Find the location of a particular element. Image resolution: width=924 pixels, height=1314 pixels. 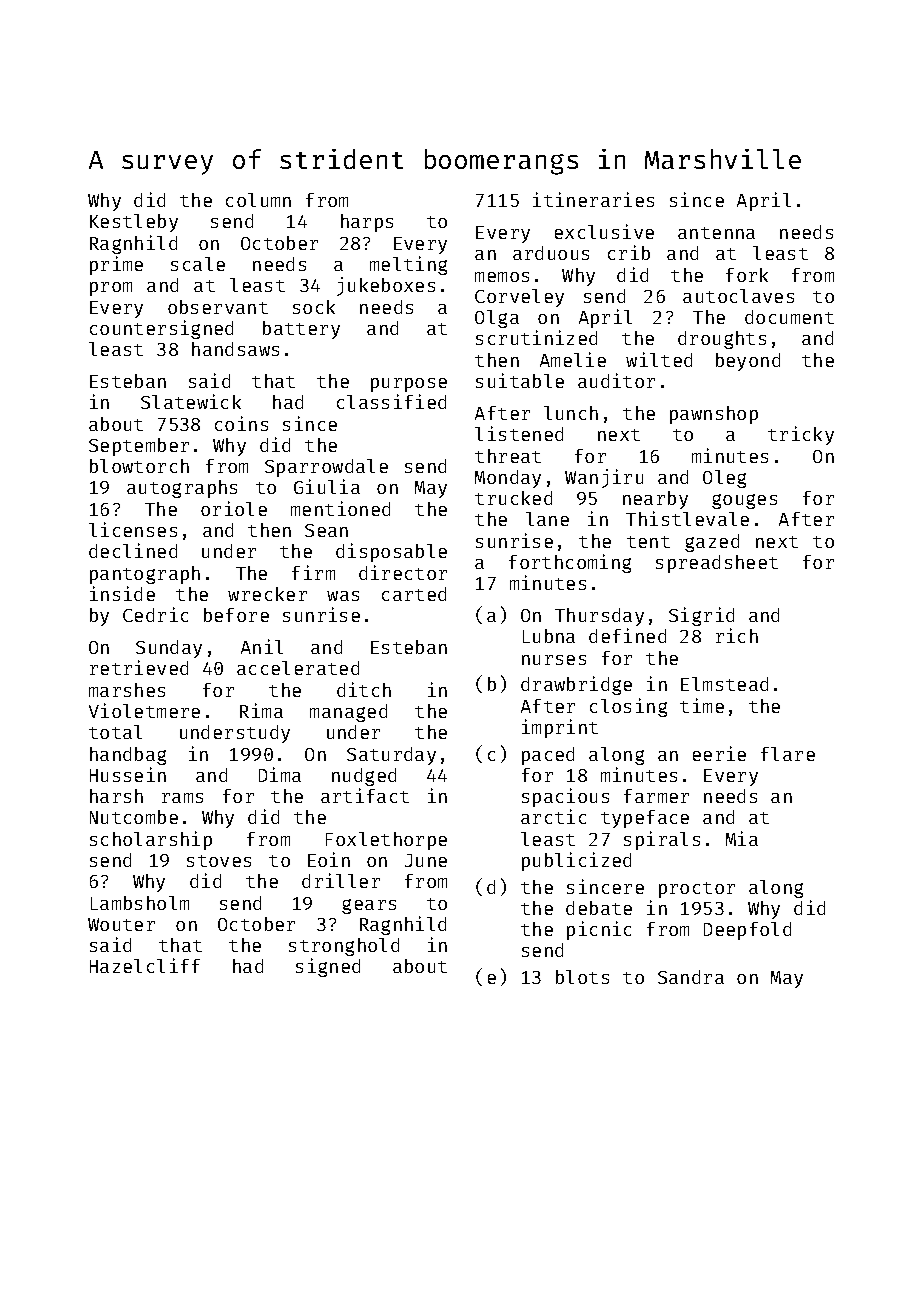

handsaws is located at coordinates (235, 349).
